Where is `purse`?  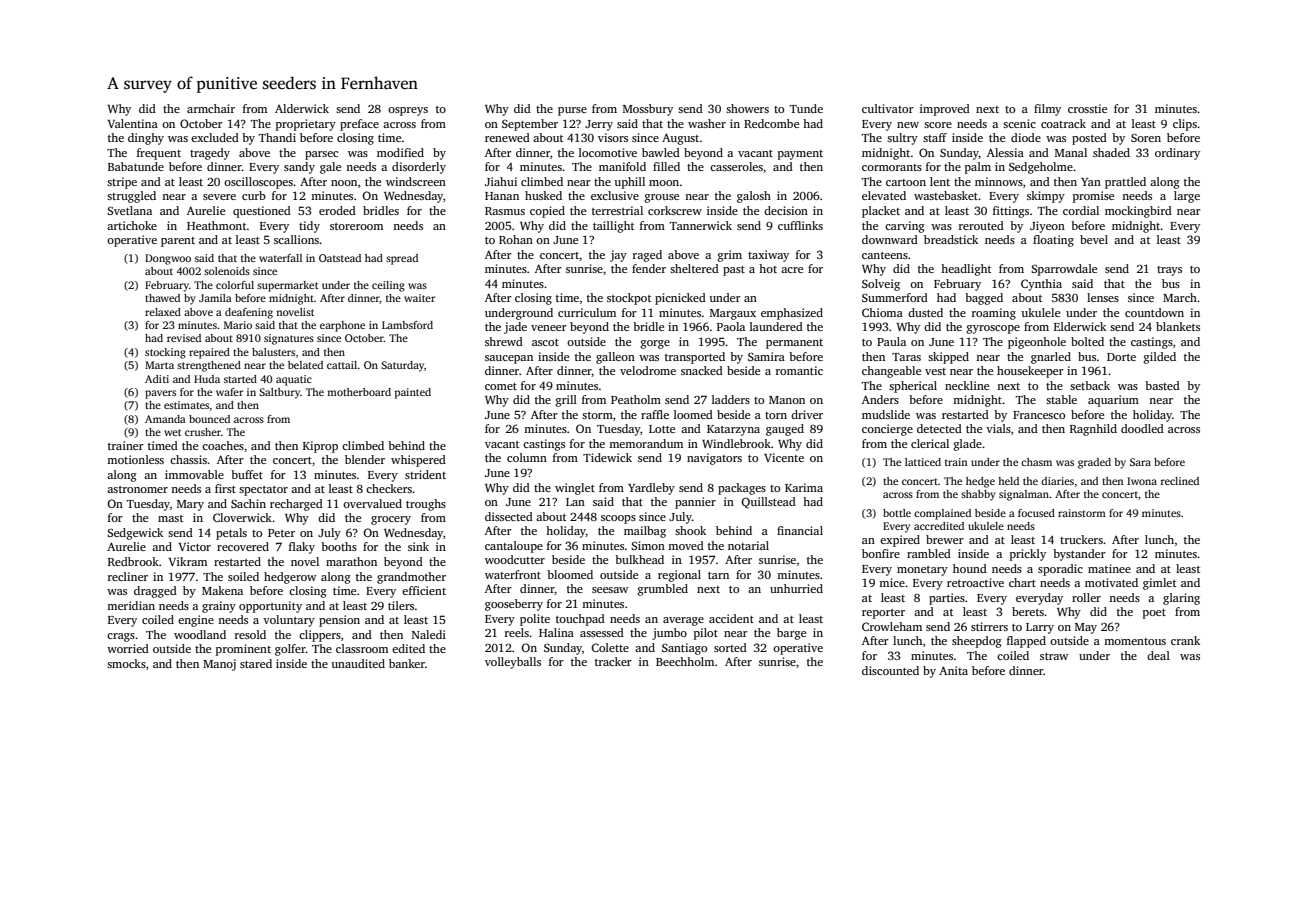 purse is located at coordinates (572, 111).
